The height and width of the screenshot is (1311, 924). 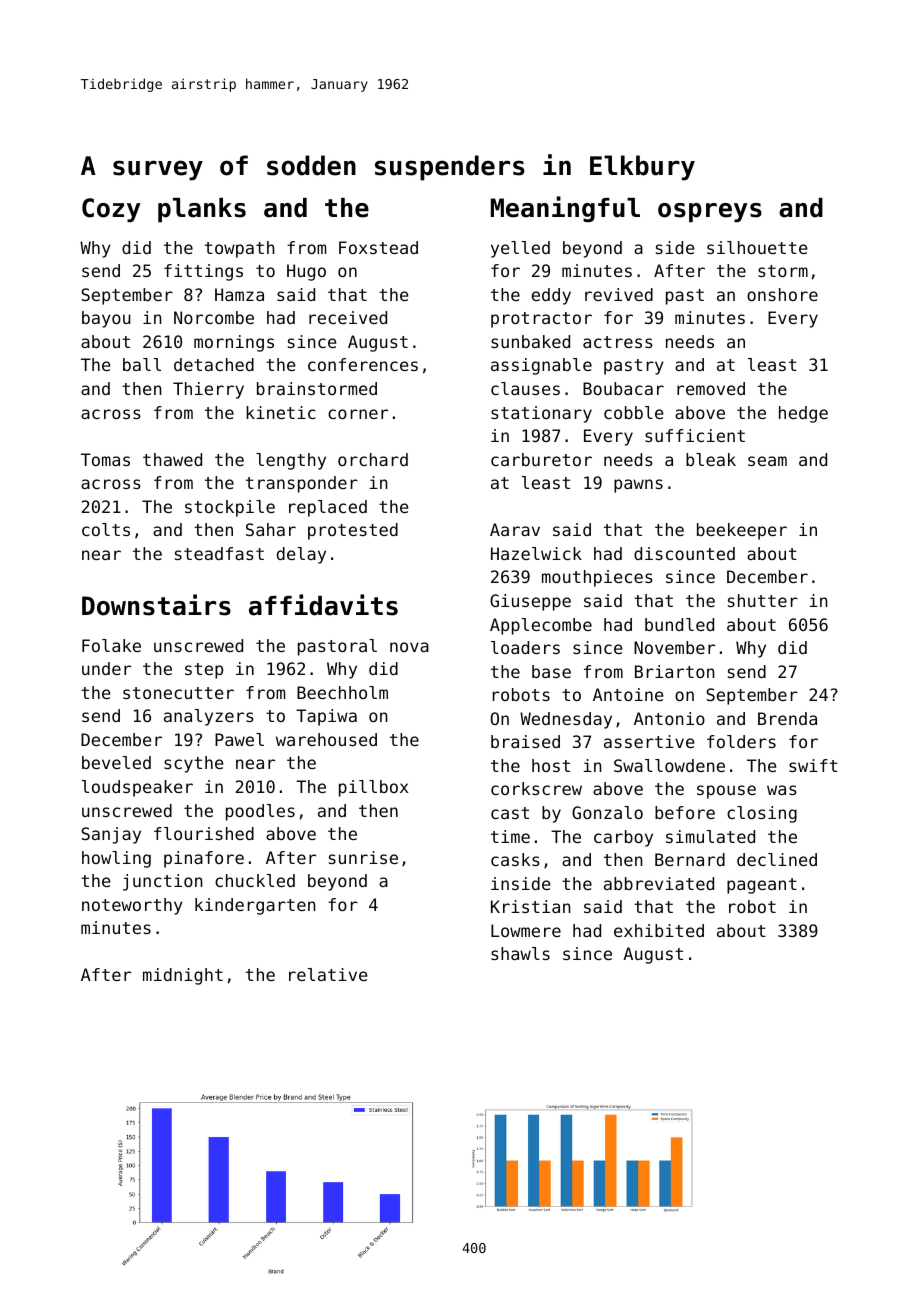 What do you see at coordinates (374, 788) in the screenshot?
I see `pillbox` at bounding box center [374, 788].
